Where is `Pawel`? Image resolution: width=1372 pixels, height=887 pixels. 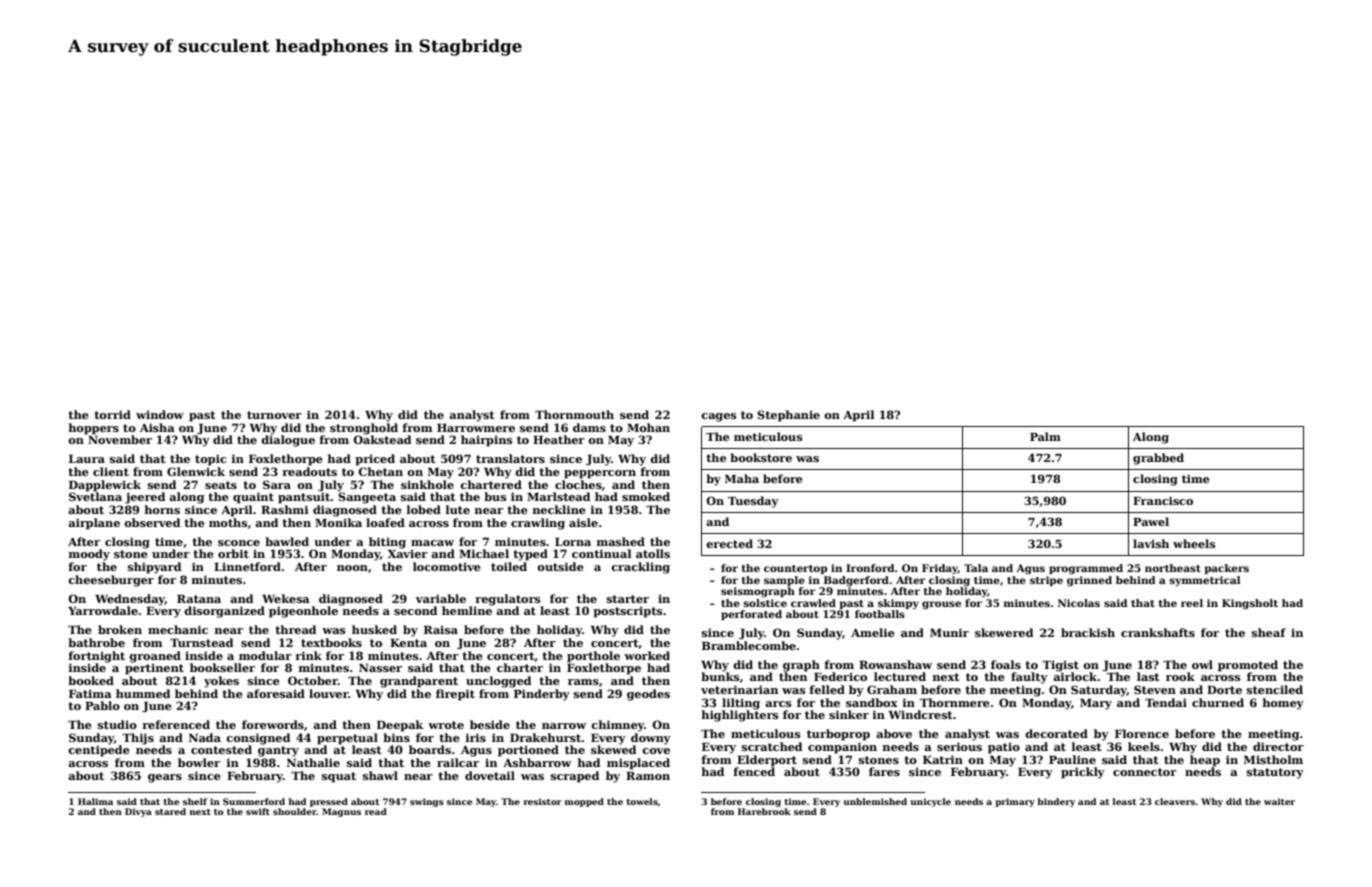 Pawel is located at coordinates (1151, 521).
